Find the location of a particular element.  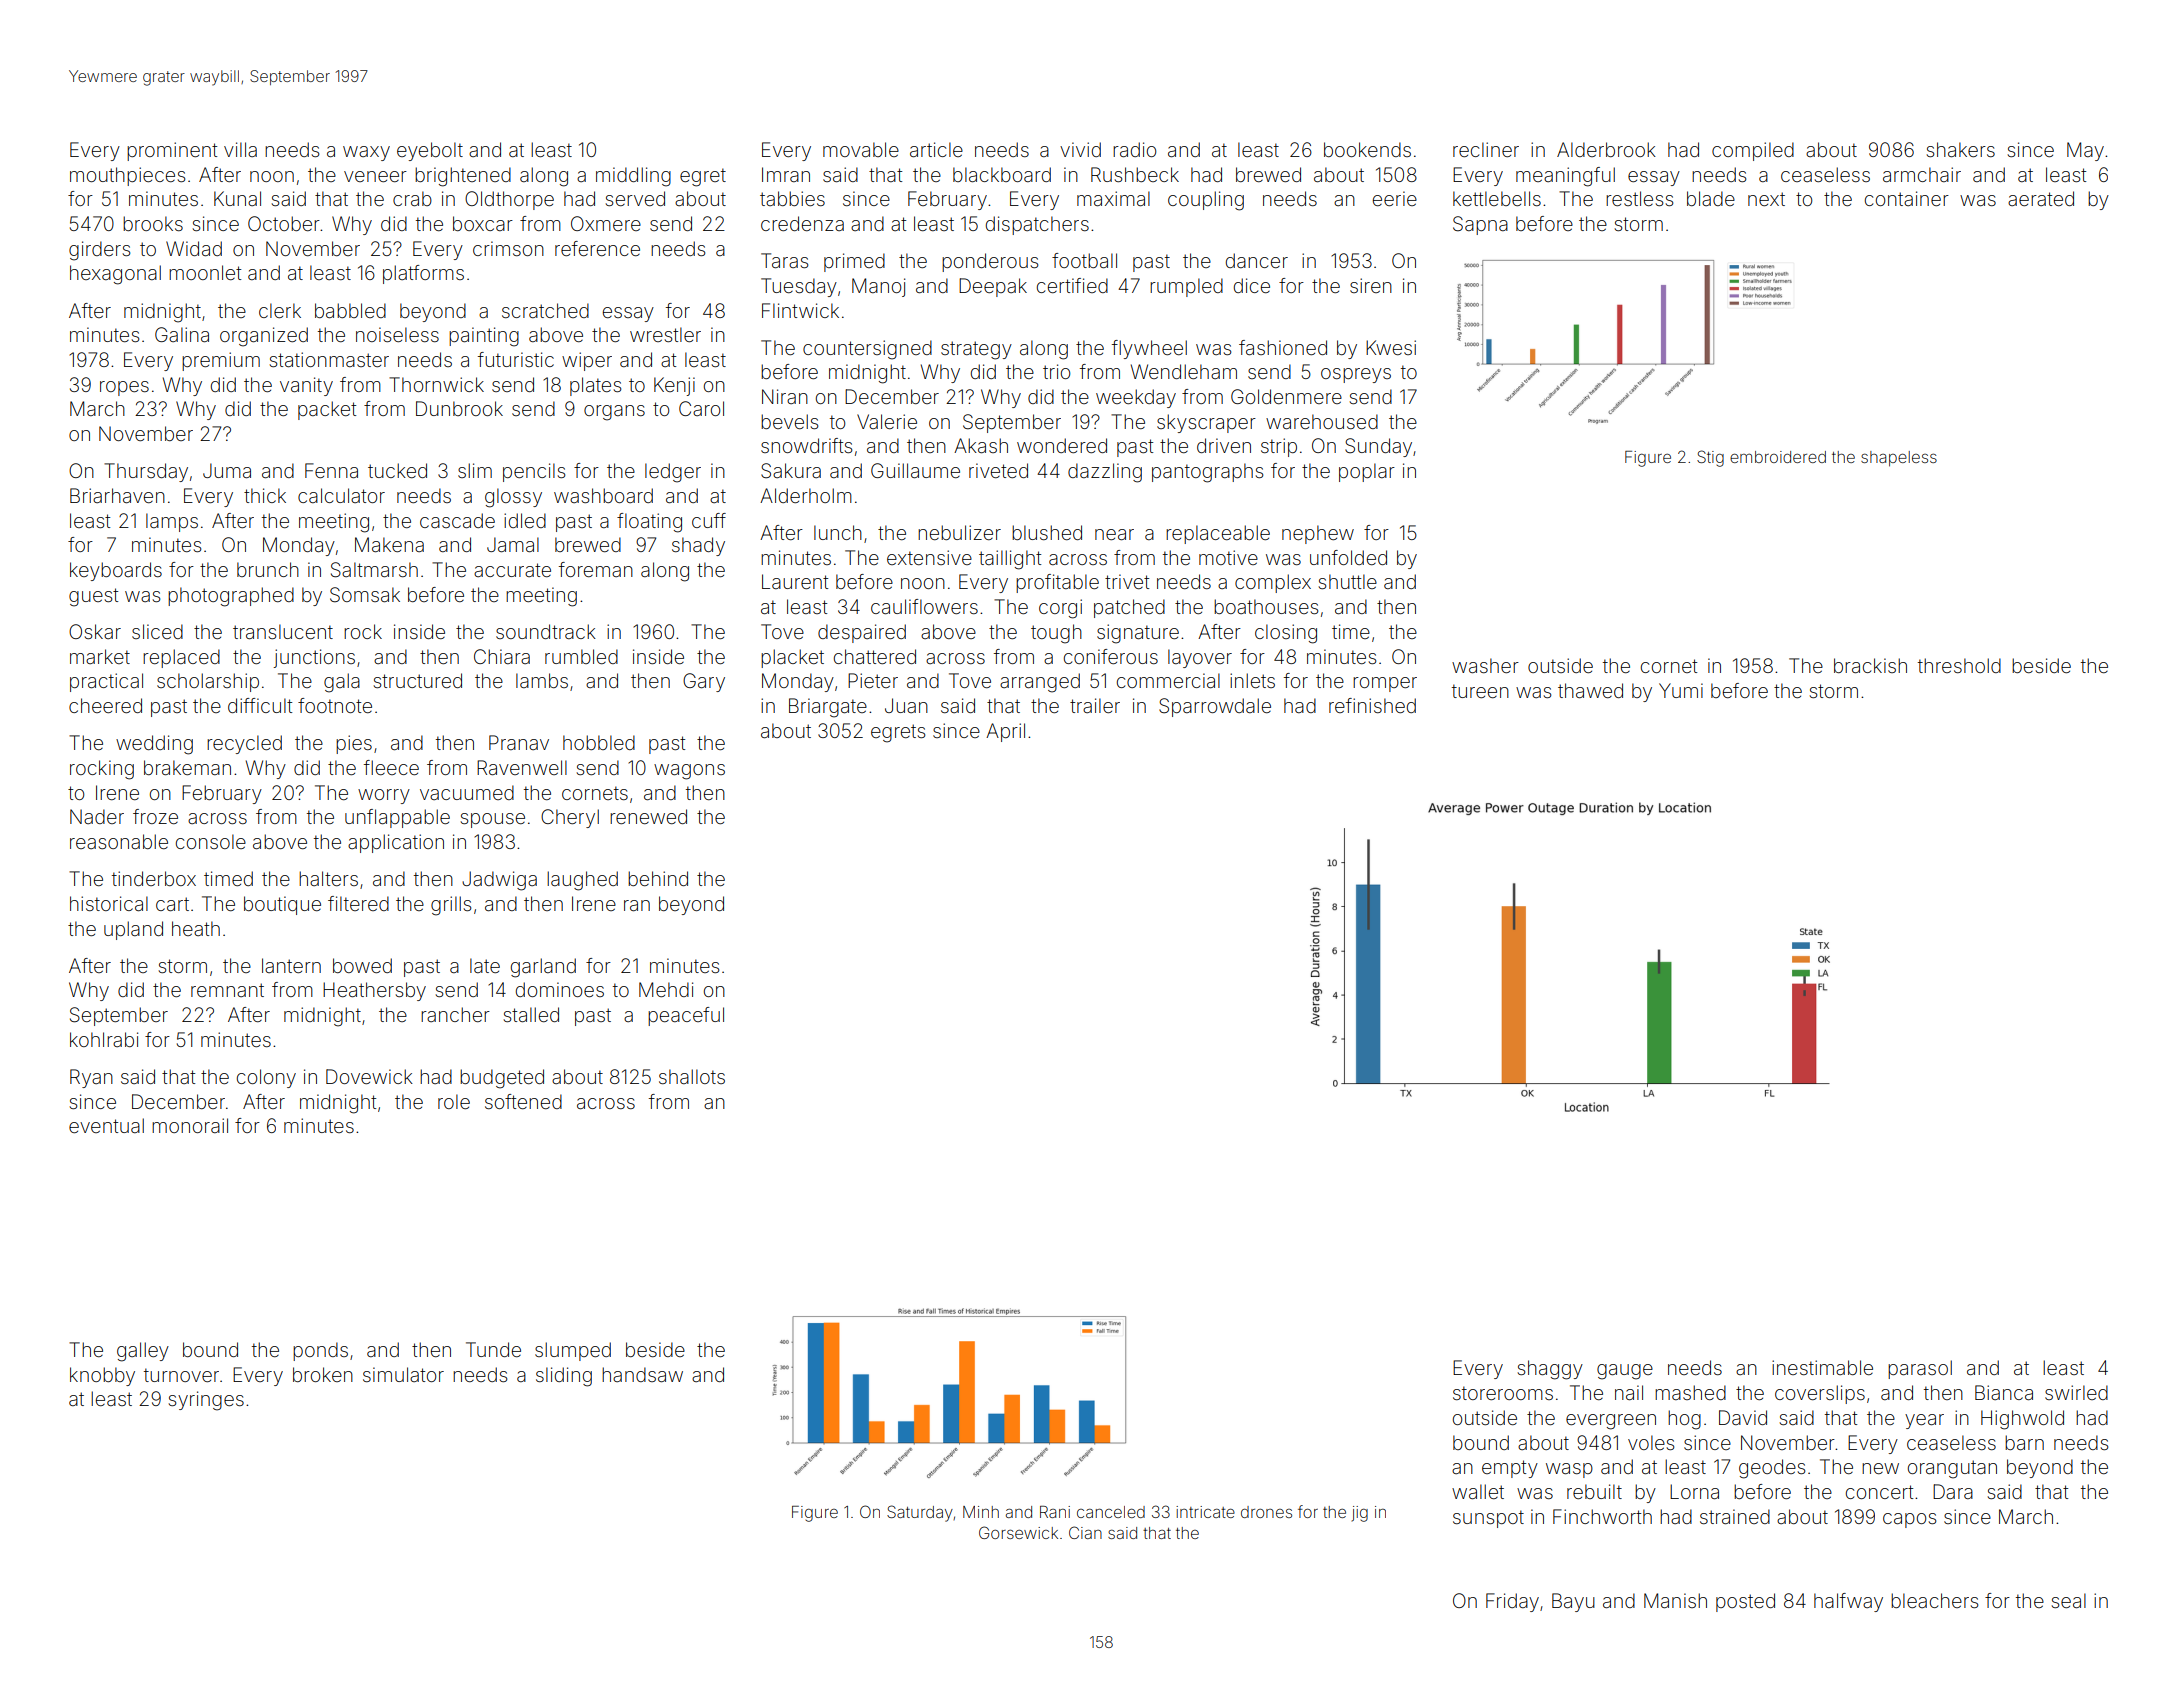

trailer is located at coordinates (1095, 705).
